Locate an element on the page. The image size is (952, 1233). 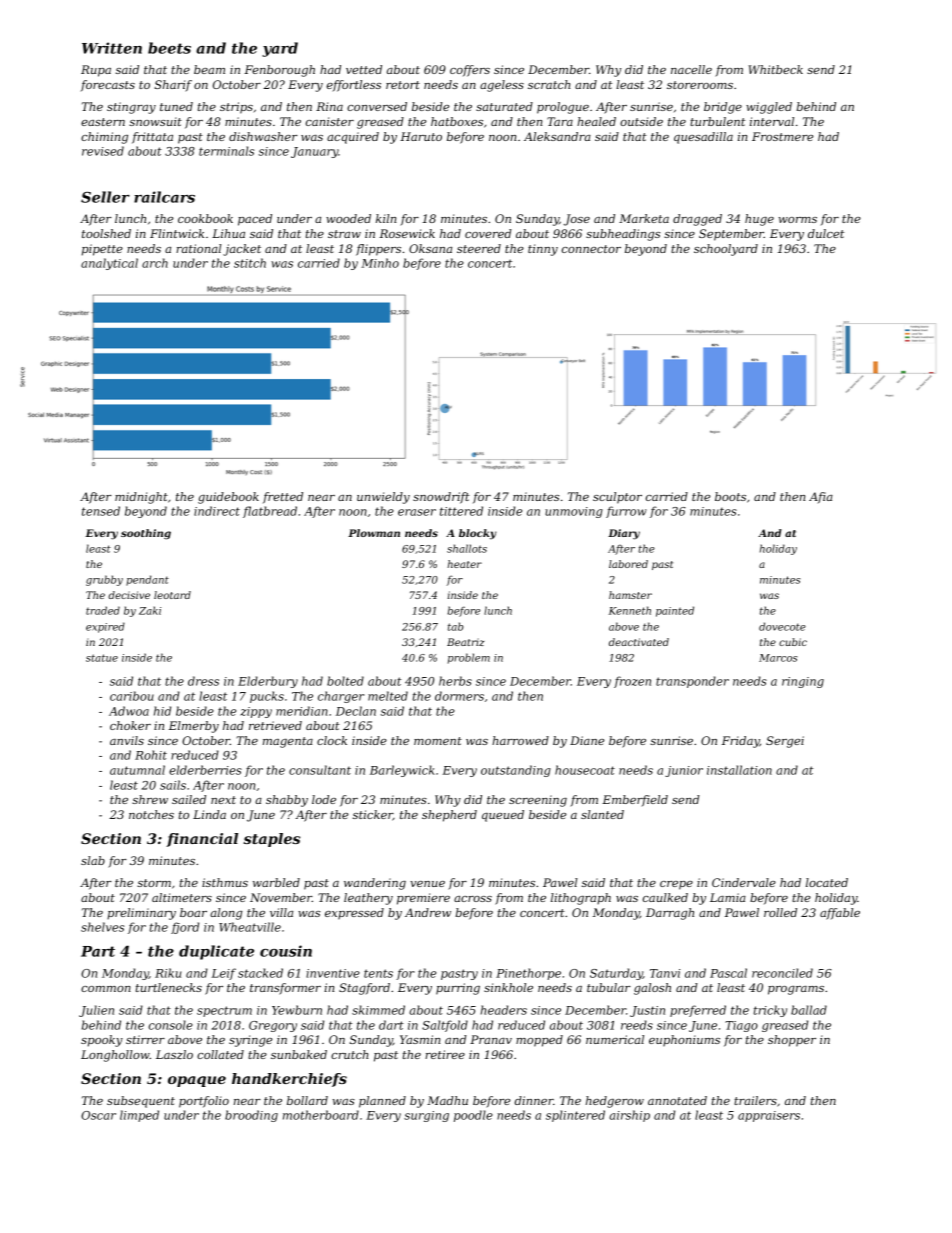
affable is located at coordinates (840, 914).
